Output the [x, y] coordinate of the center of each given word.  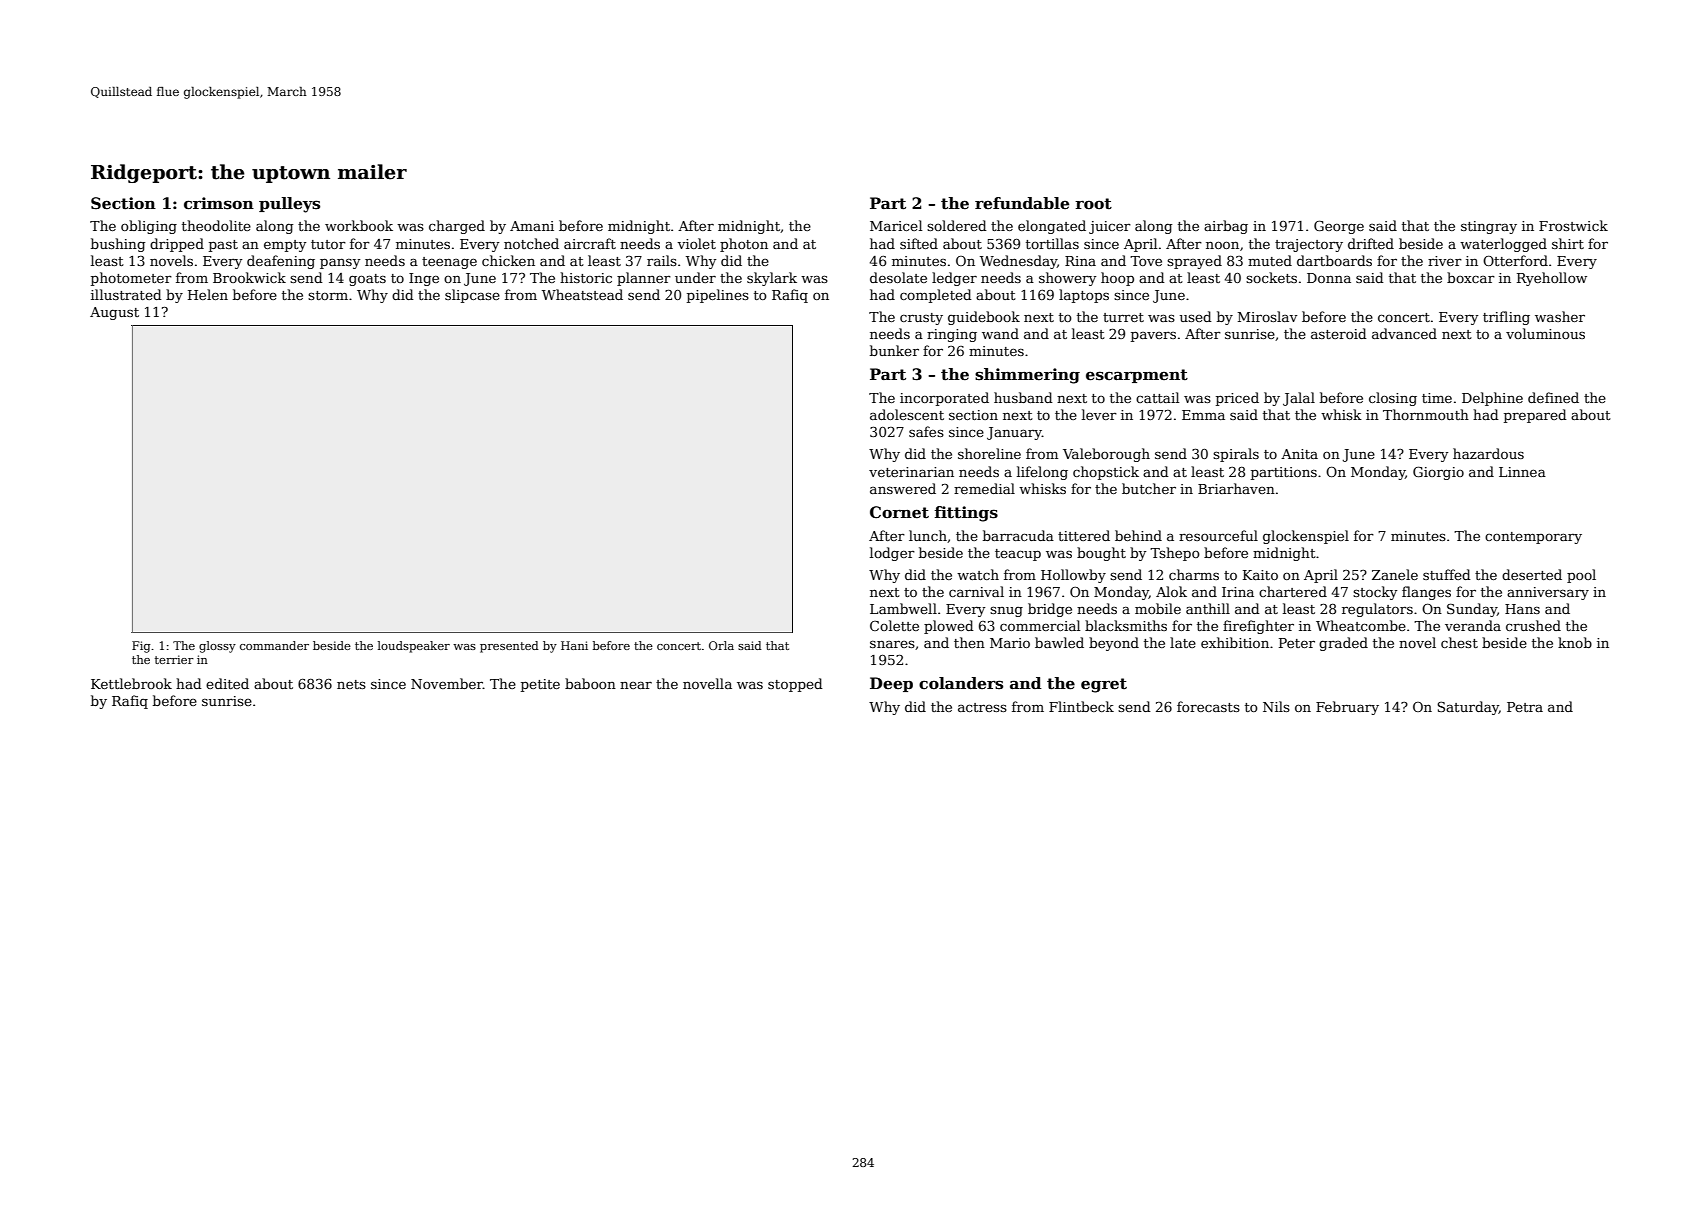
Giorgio [1438, 473]
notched [531, 243]
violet [696, 243]
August [114, 313]
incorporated [944, 399]
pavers [1153, 336]
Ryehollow [1552, 279]
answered [903, 488]
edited [227, 683]
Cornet [899, 512]
